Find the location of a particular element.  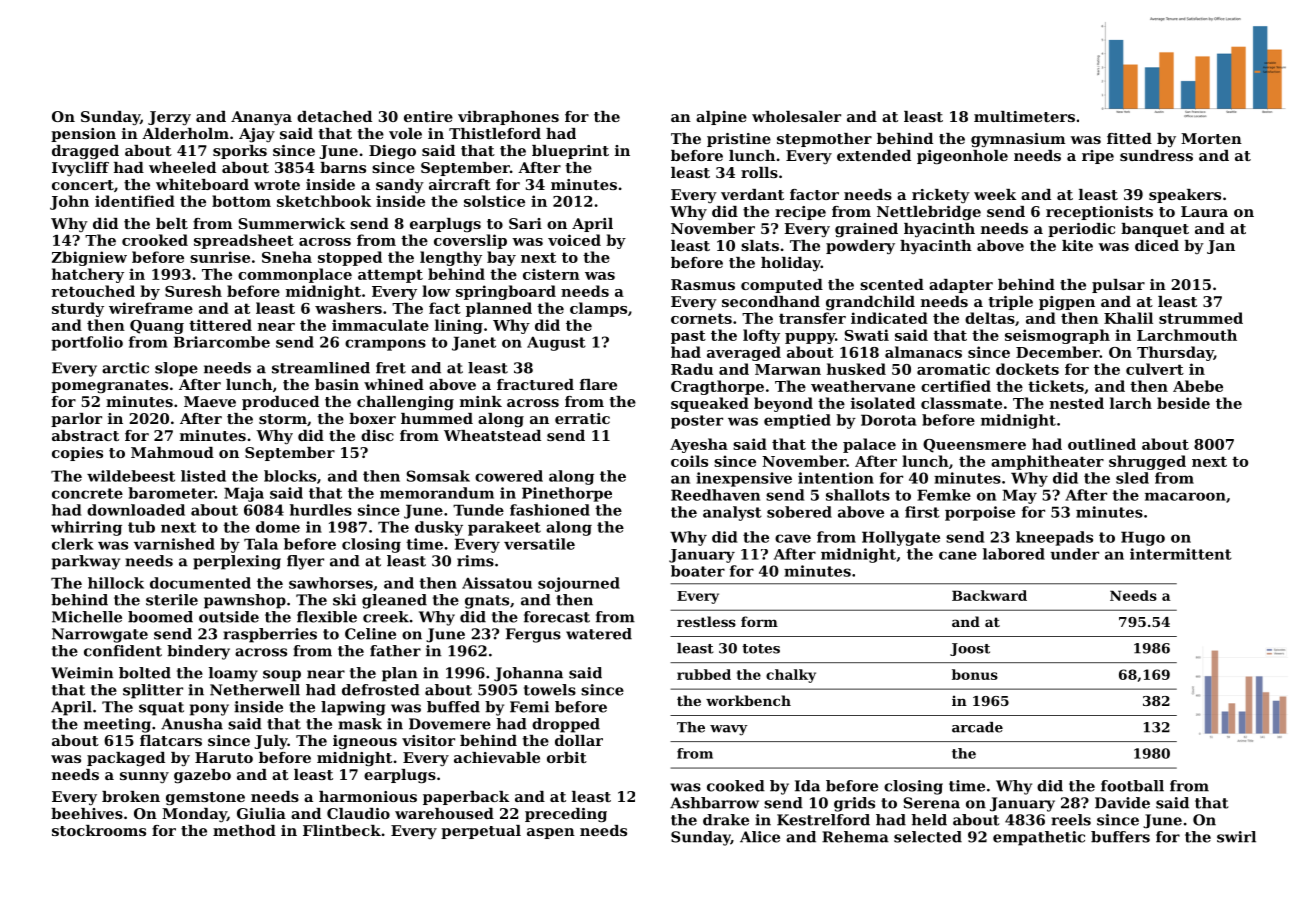

diced is located at coordinates (1157, 245).
